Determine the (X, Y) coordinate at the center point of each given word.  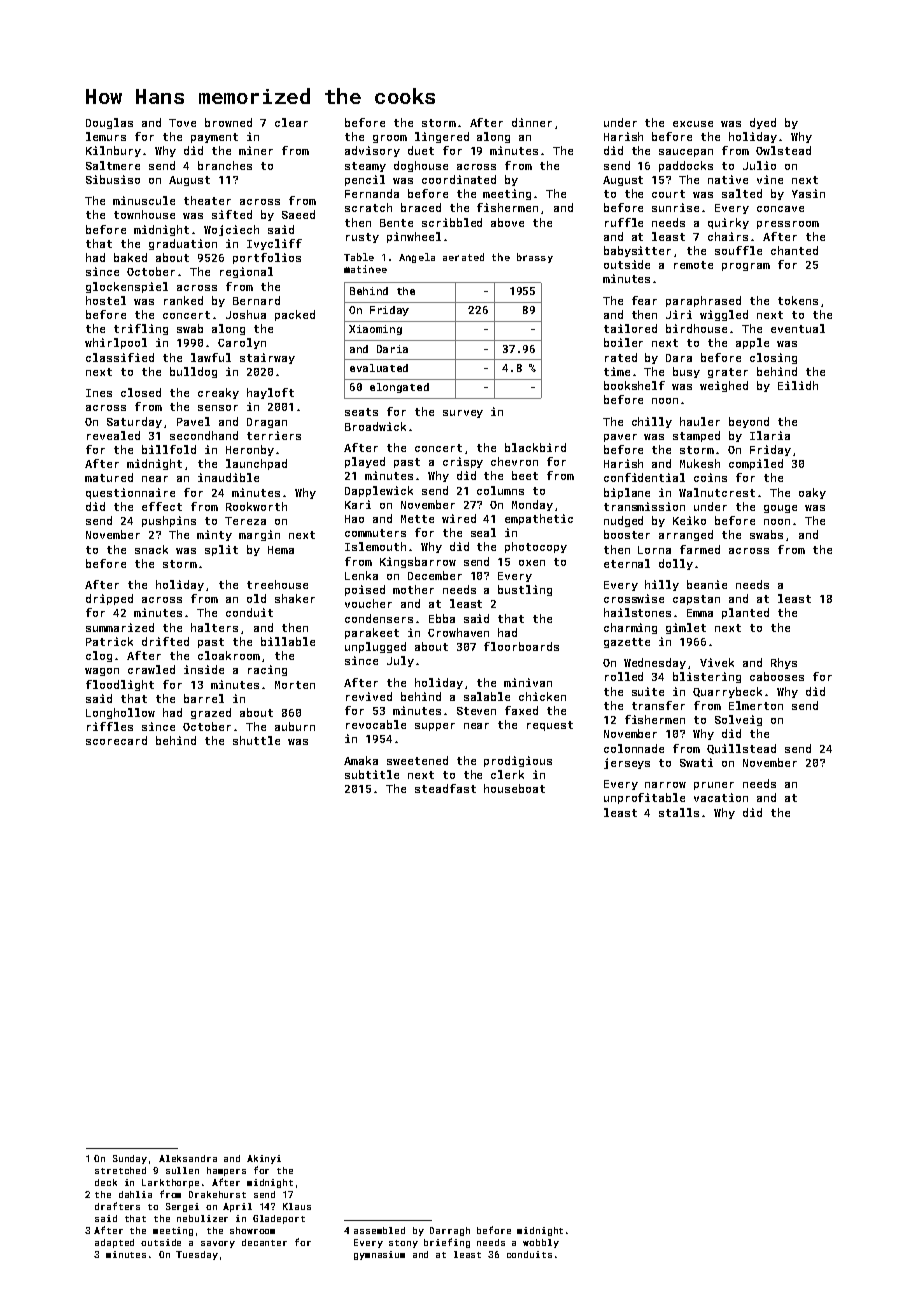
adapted (114, 1243)
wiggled (724, 315)
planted (745, 613)
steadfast (445, 788)
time (617, 371)
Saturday (134, 422)
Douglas (109, 123)
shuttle (256, 740)
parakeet (372, 633)
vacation (721, 797)
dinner (532, 122)
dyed (763, 123)
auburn (295, 726)
